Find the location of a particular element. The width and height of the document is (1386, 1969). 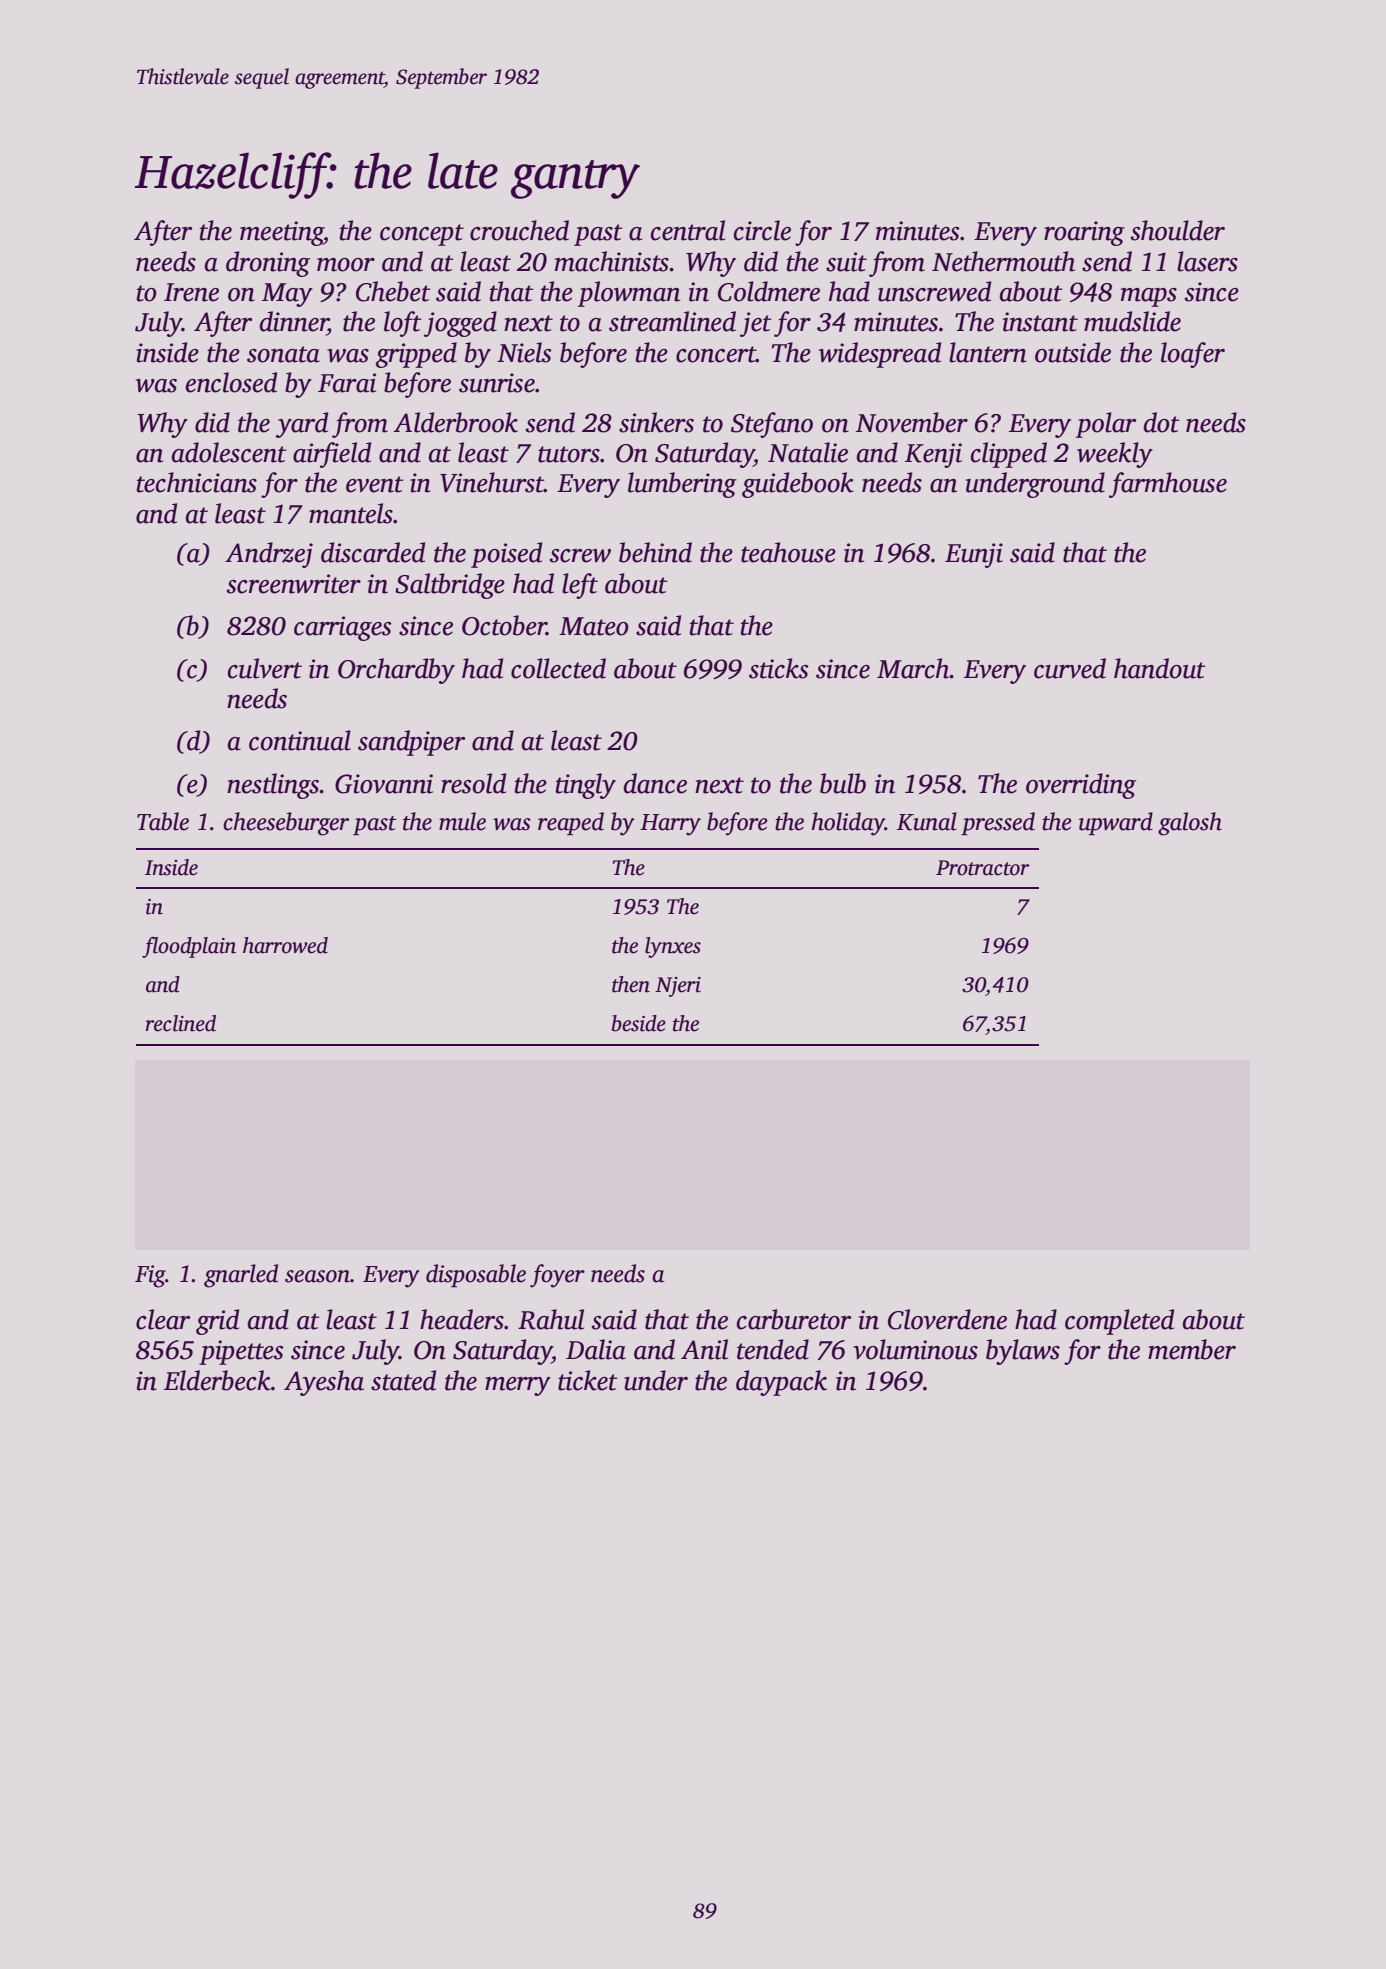

culvert is located at coordinates (265, 668).
